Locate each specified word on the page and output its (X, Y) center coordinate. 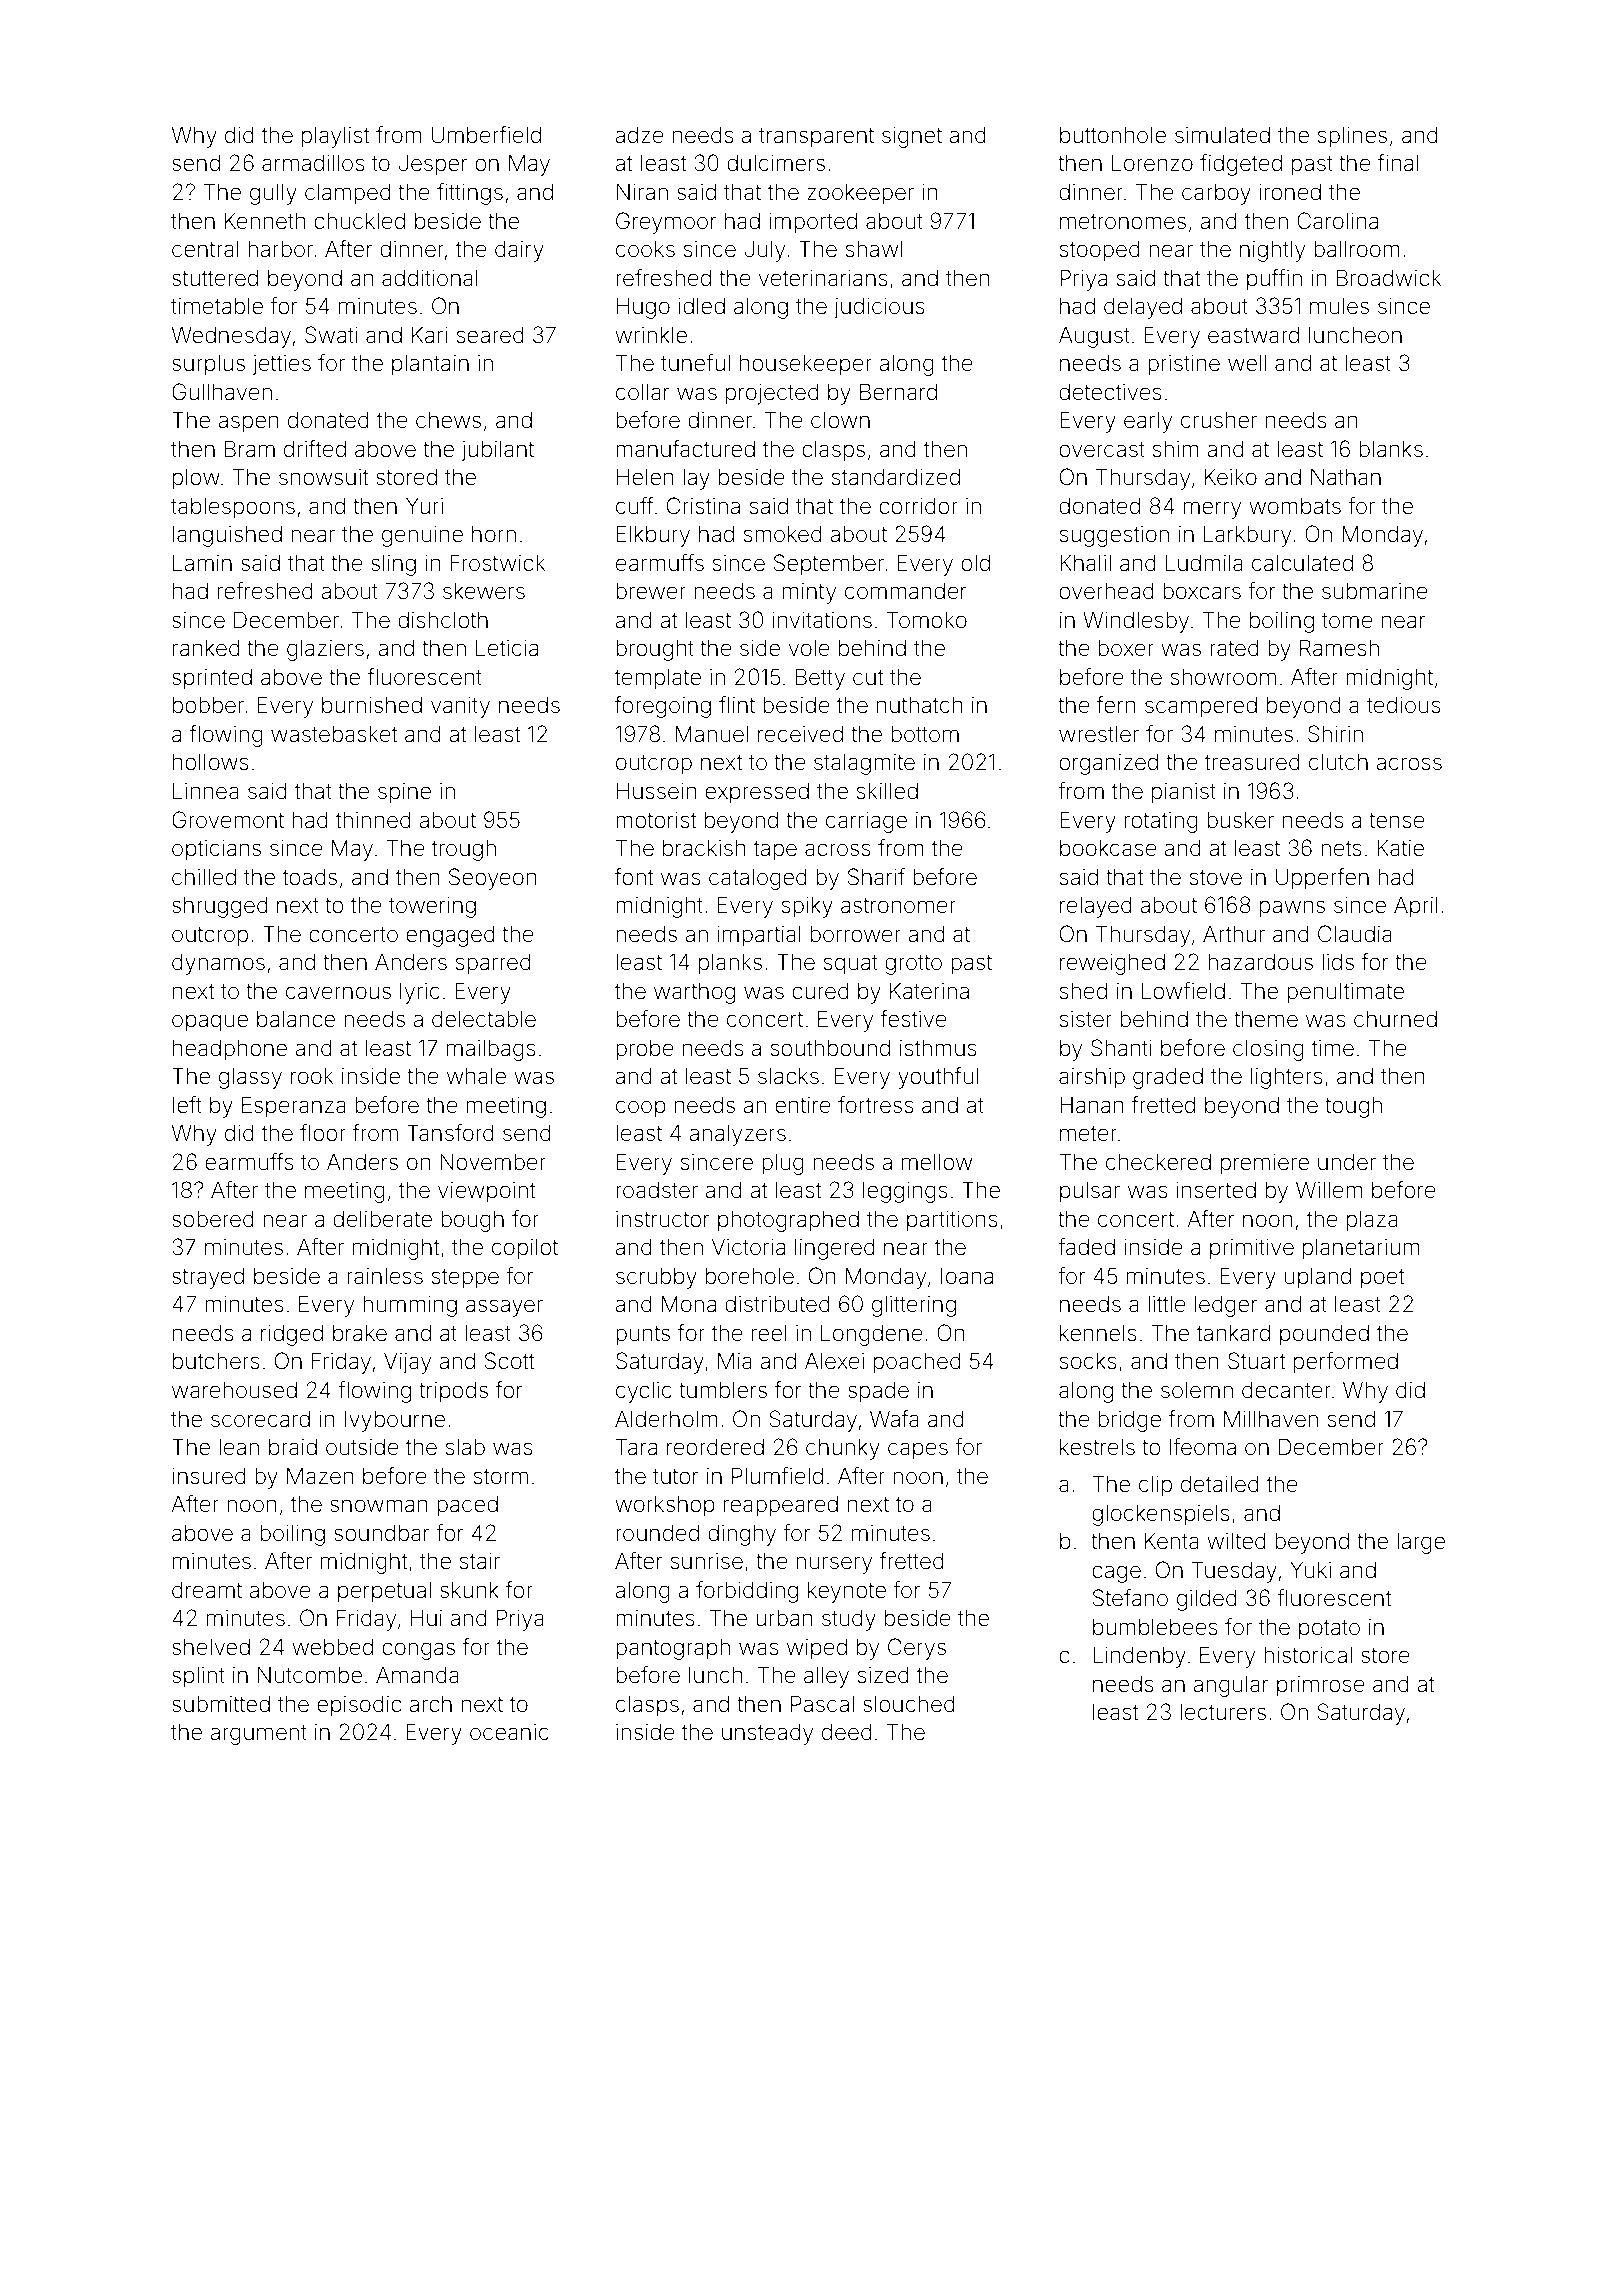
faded (1086, 1247)
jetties (281, 365)
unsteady (767, 1734)
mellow (937, 1162)
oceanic (509, 1732)
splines (1352, 137)
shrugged (220, 907)
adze (639, 135)
